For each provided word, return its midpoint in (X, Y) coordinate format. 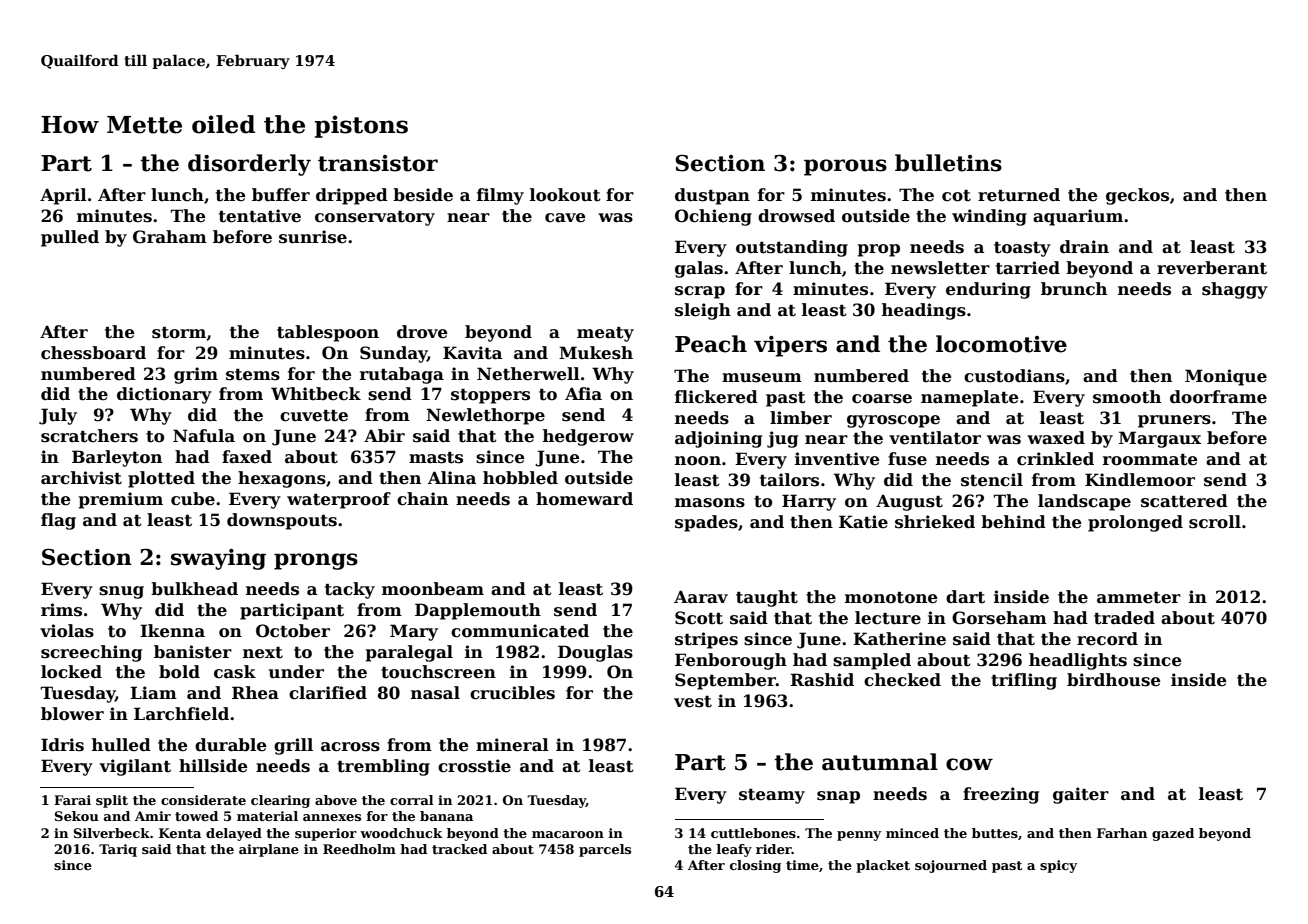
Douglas (595, 653)
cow (969, 764)
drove (422, 332)
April (63, 196)
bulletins (948, 163)
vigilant (135, 767)
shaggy (1235, 290)
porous (845, 167)
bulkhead (194, 589)
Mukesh (596, 353)
